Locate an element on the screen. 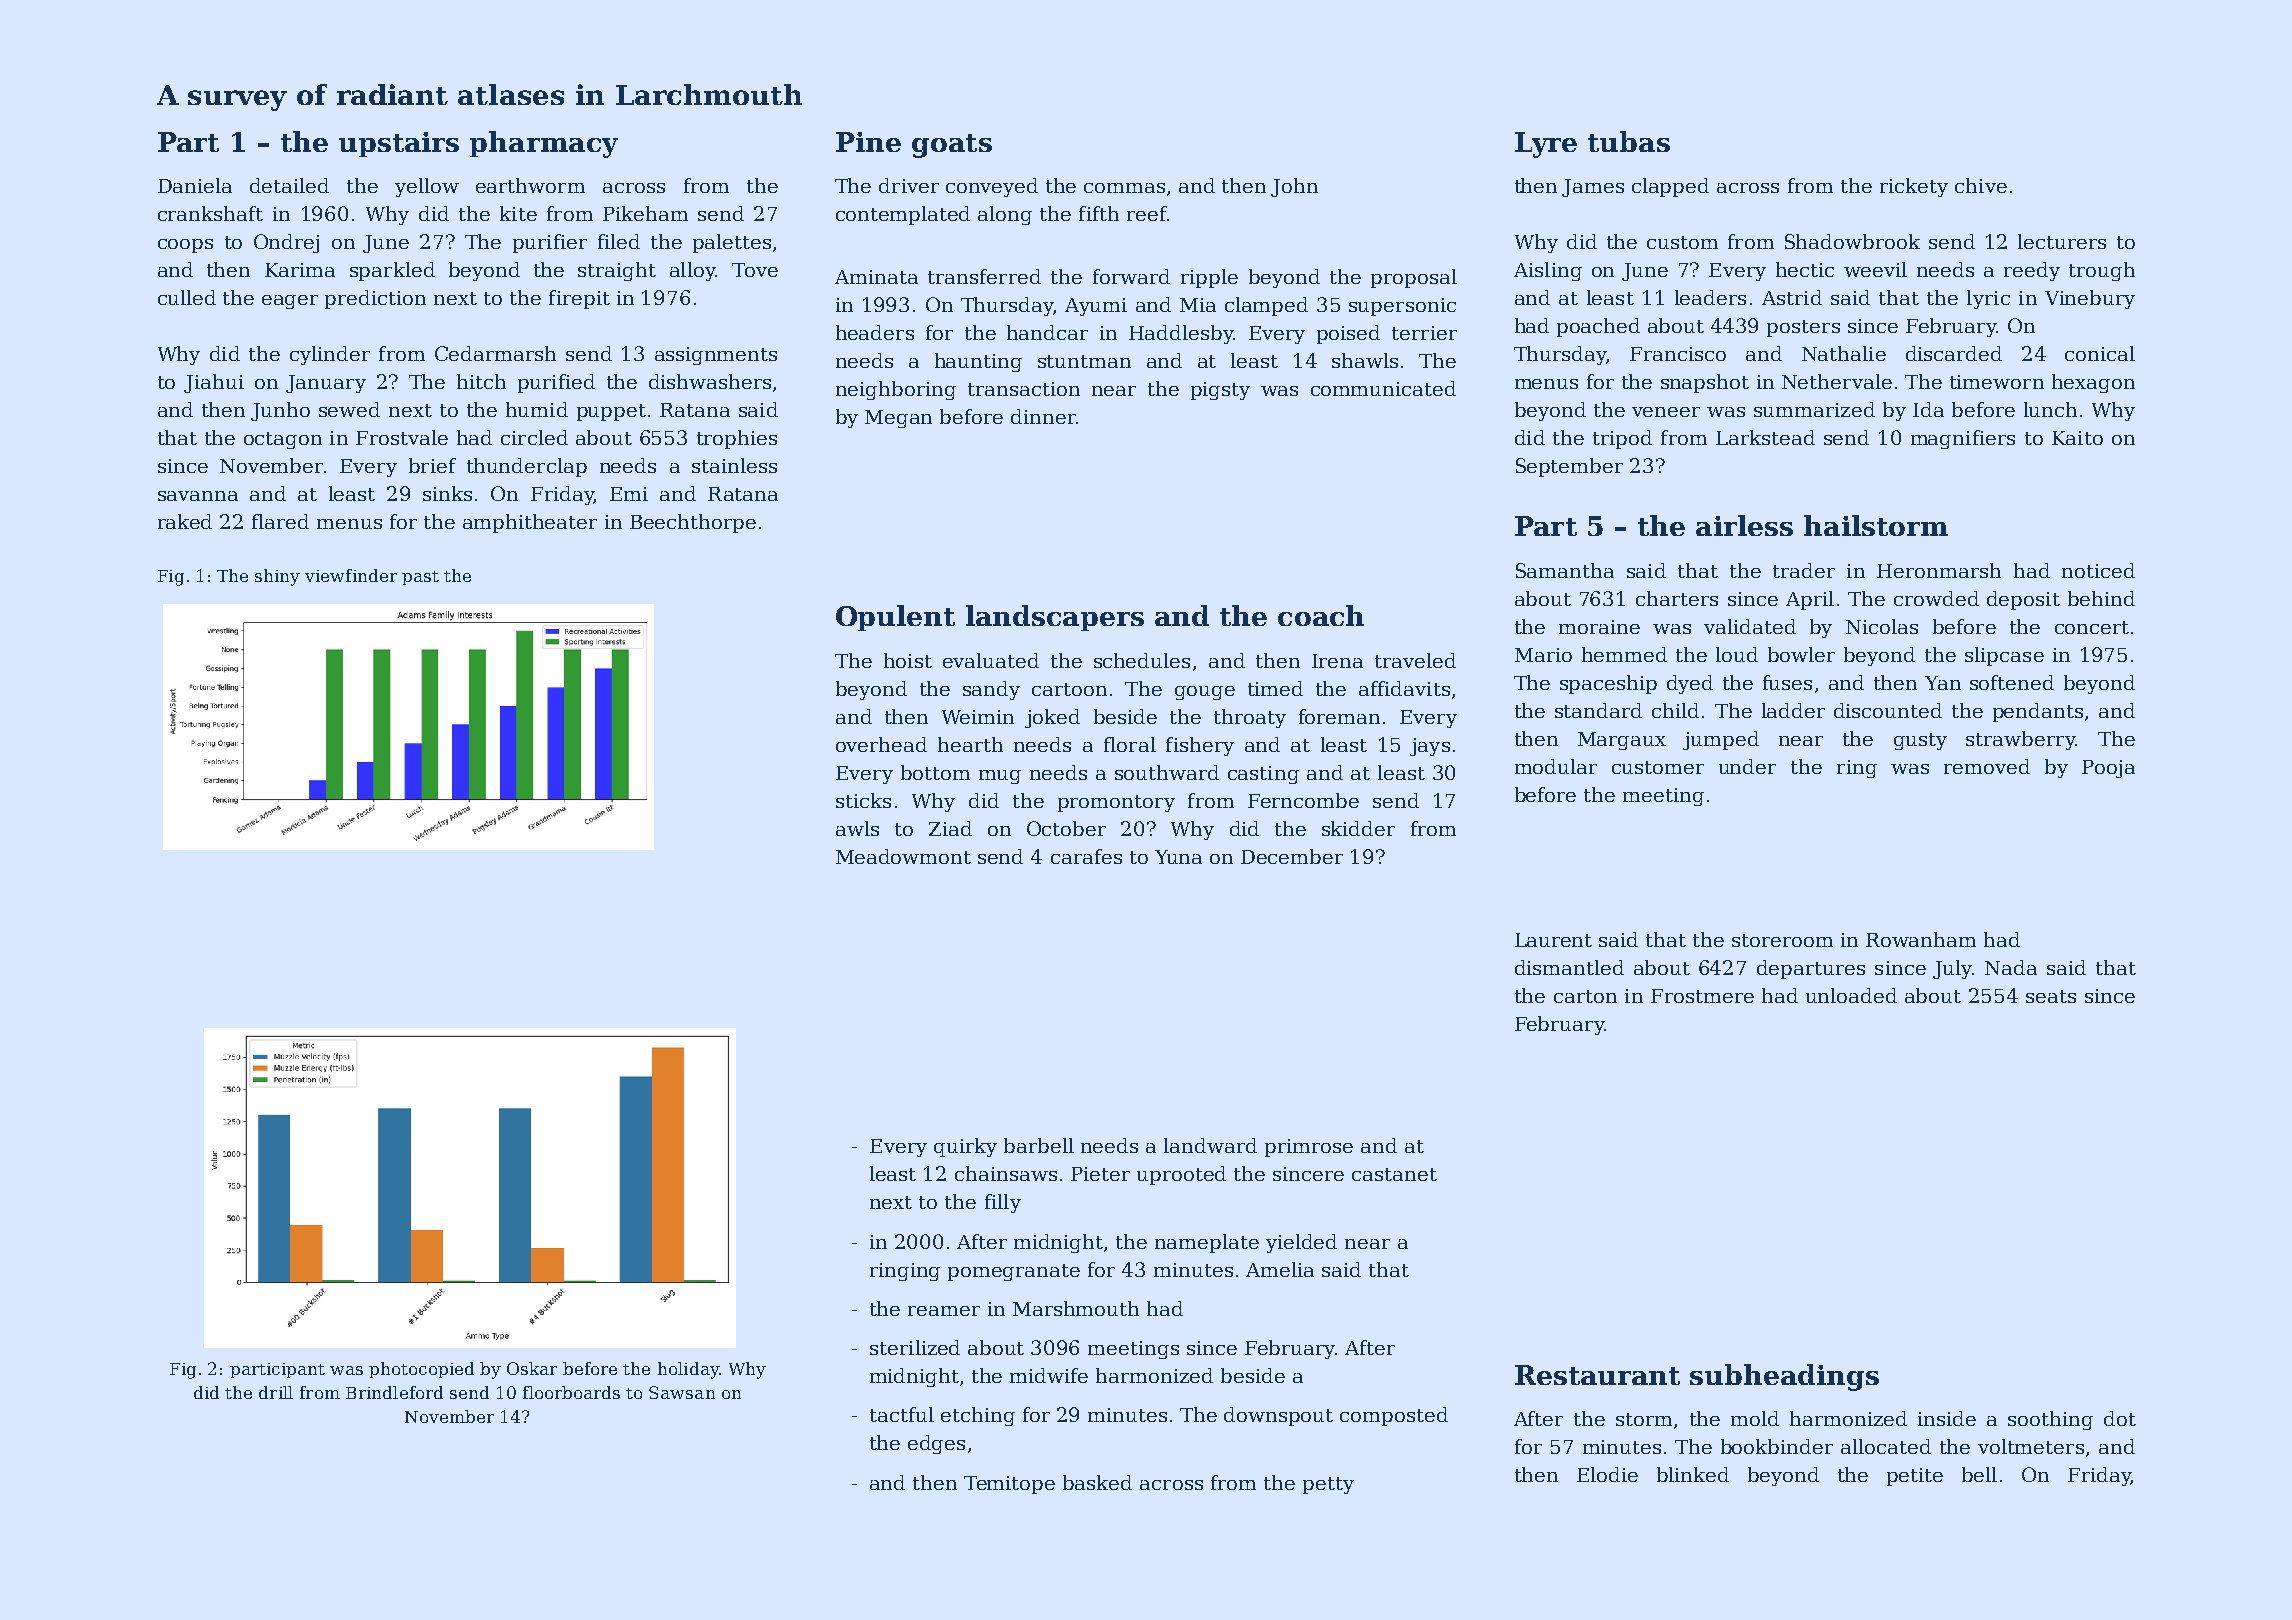 Image resolution: width=2292 pixels, height=1620 pixels. basked is located at coordinates (1097, 1482).
